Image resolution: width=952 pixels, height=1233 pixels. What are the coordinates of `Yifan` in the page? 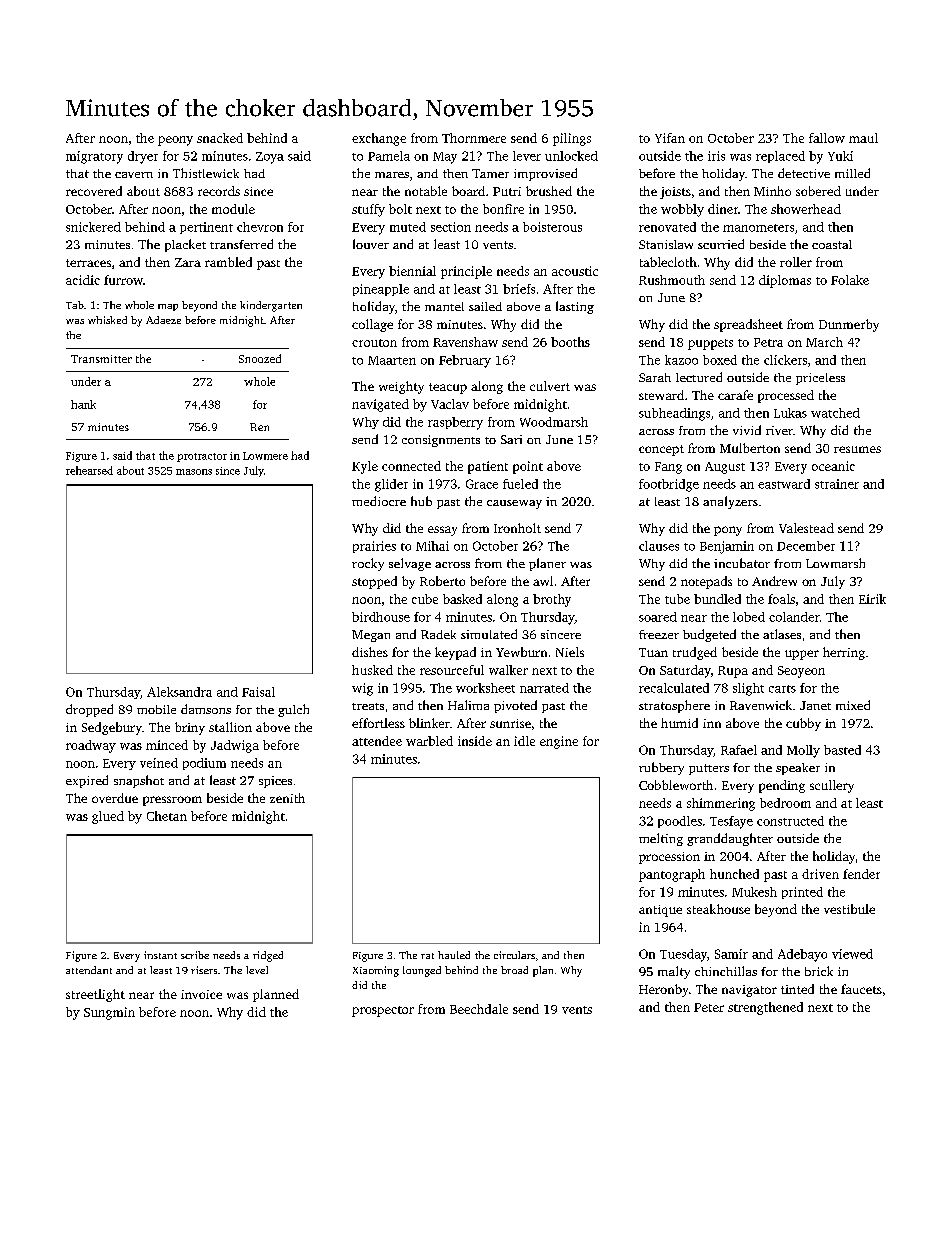 It's located at (670, 138).
